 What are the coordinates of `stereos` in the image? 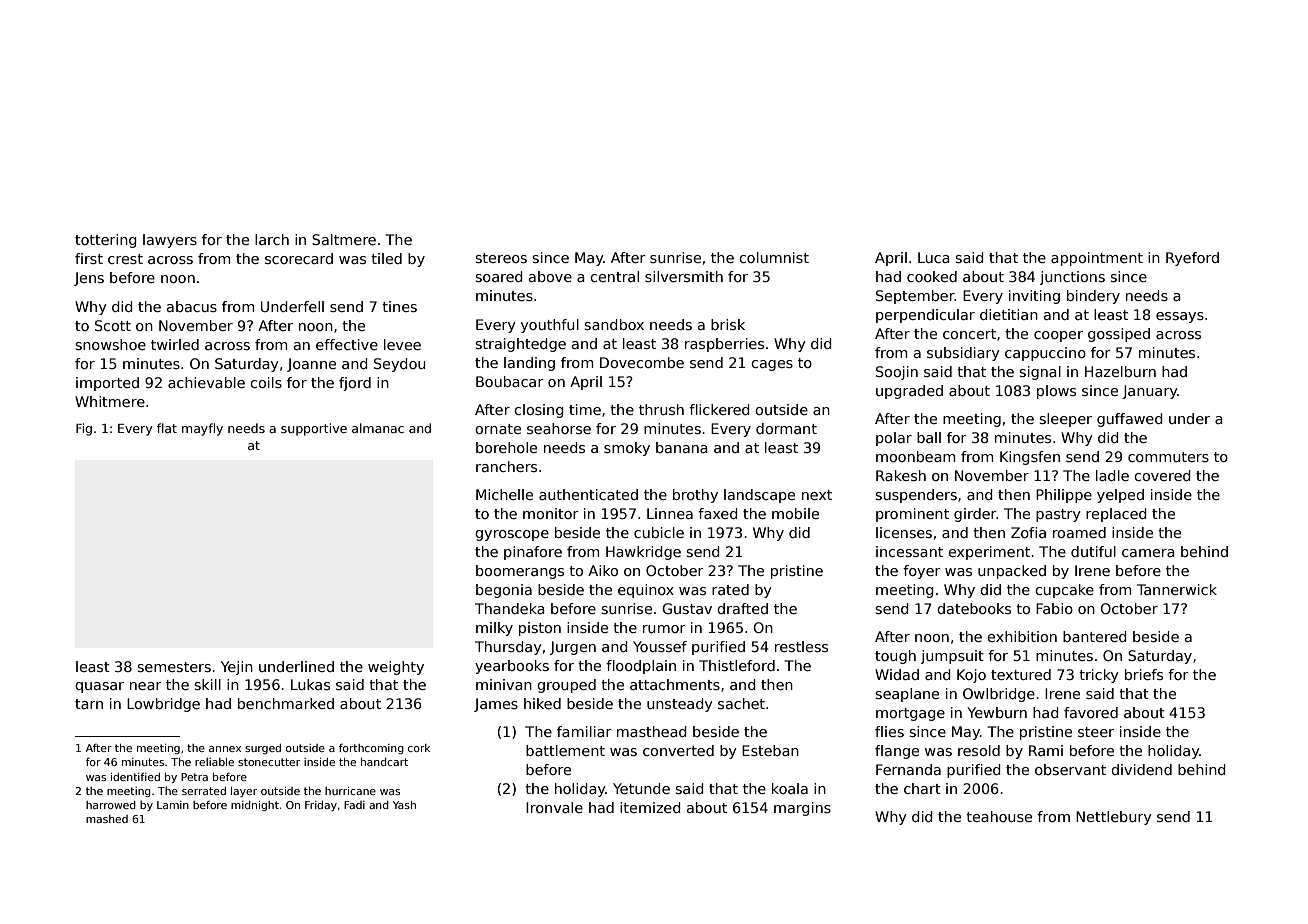 It's located at (501, 258).
